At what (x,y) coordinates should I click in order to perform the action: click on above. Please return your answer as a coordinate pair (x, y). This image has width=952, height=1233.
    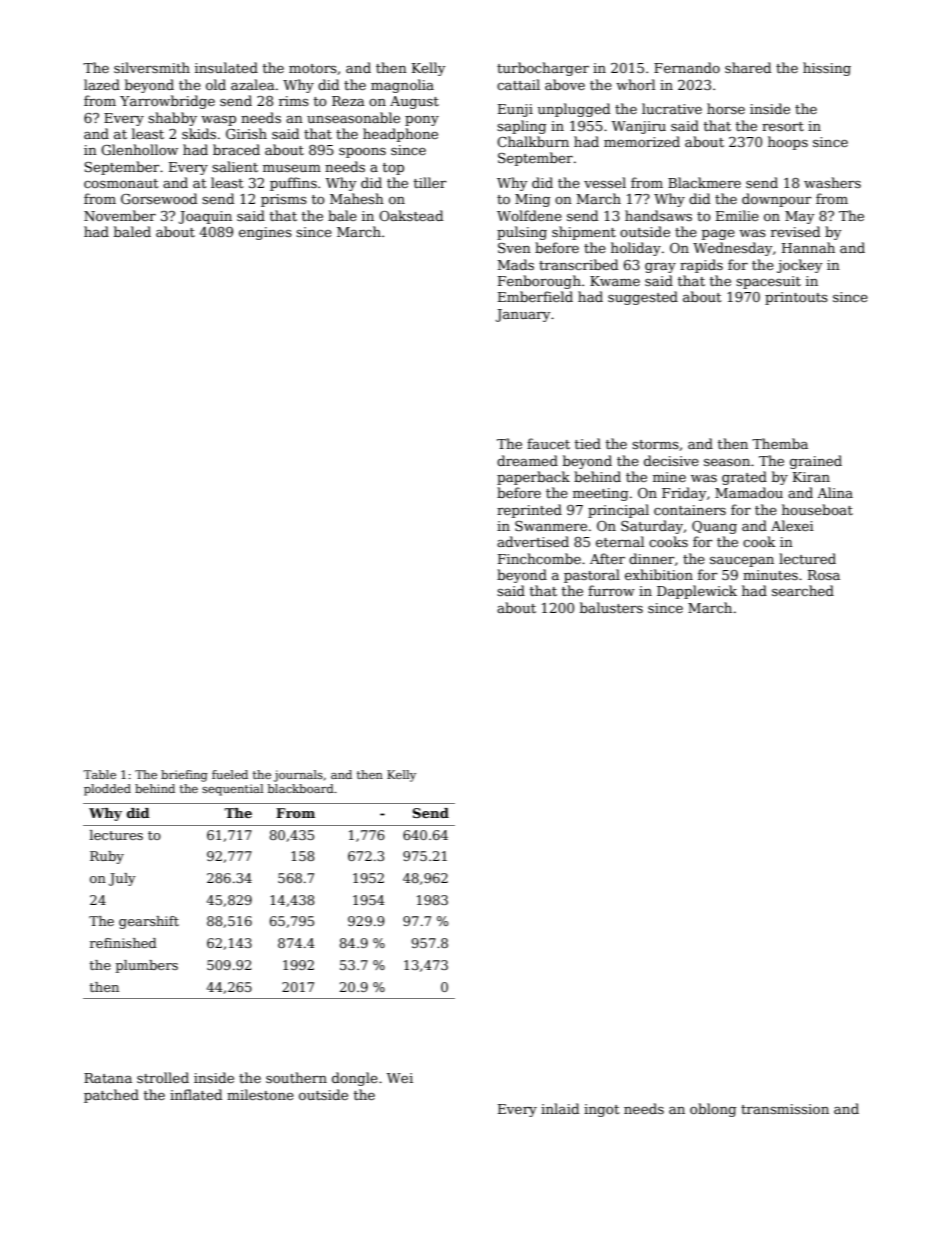
    Looking at the image, I should click on (565, 84).
